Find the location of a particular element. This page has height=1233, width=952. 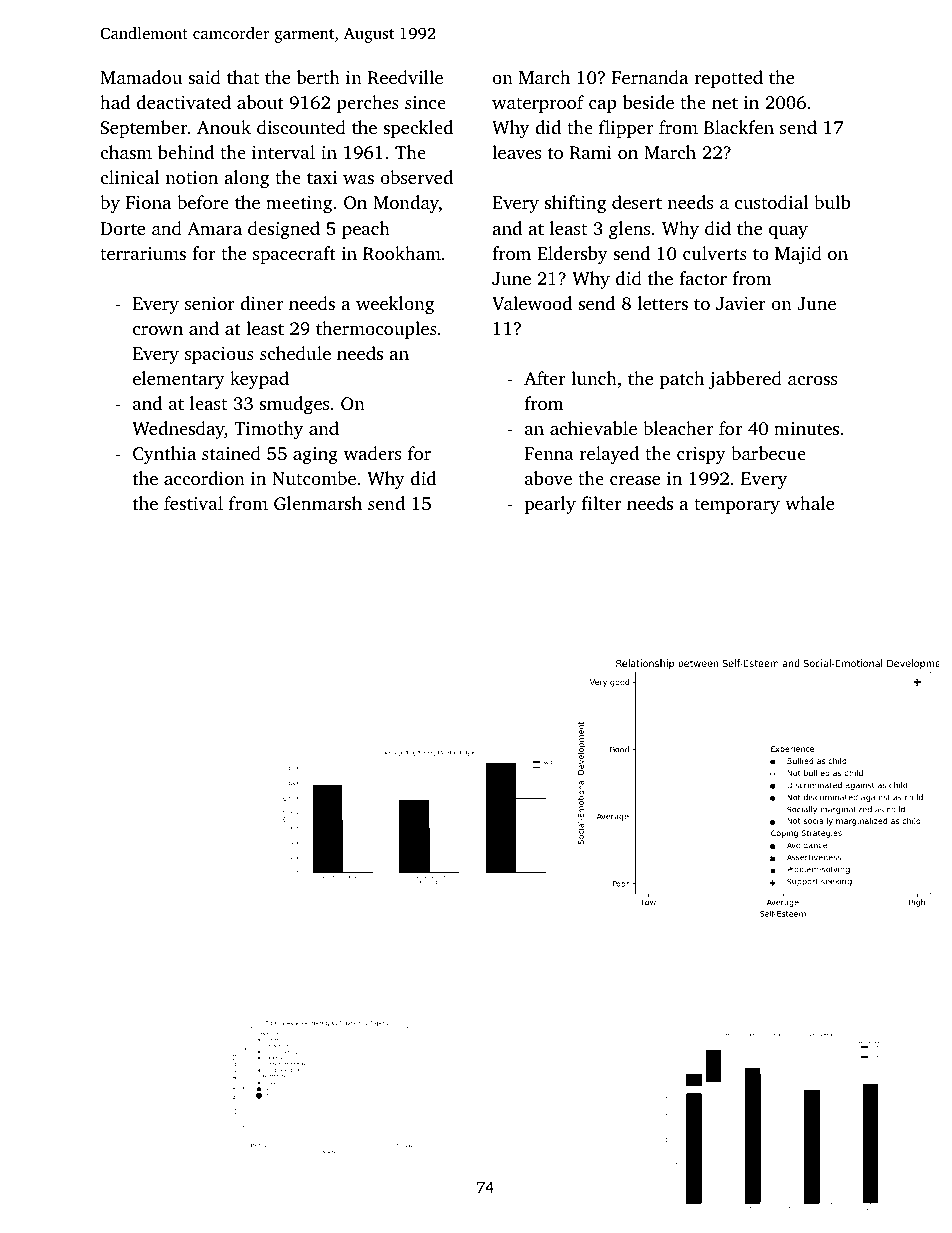

accordion is located at coordinates (204, 478).
